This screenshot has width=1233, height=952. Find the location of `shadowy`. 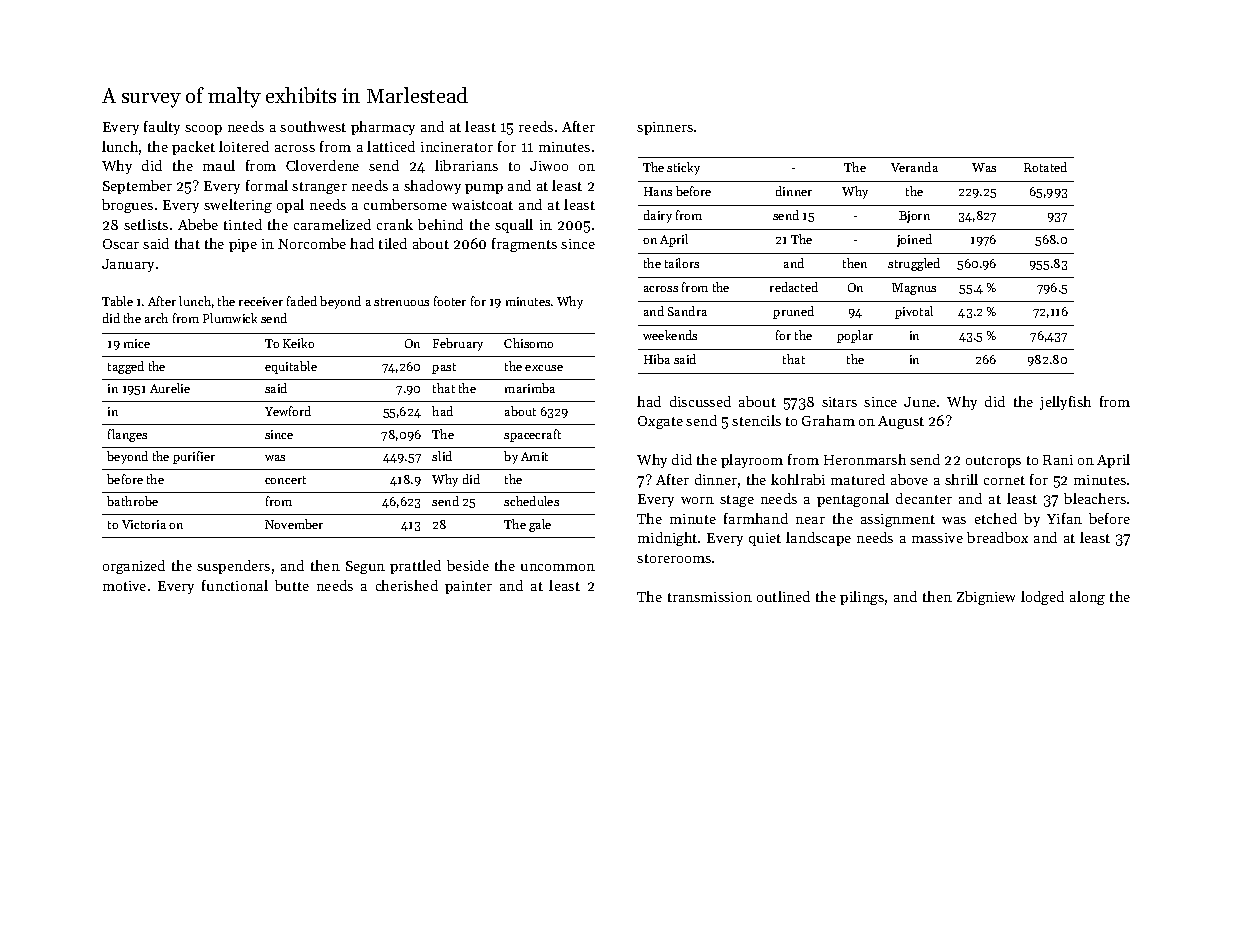

shadowy is located at coordinates (432, 187).
